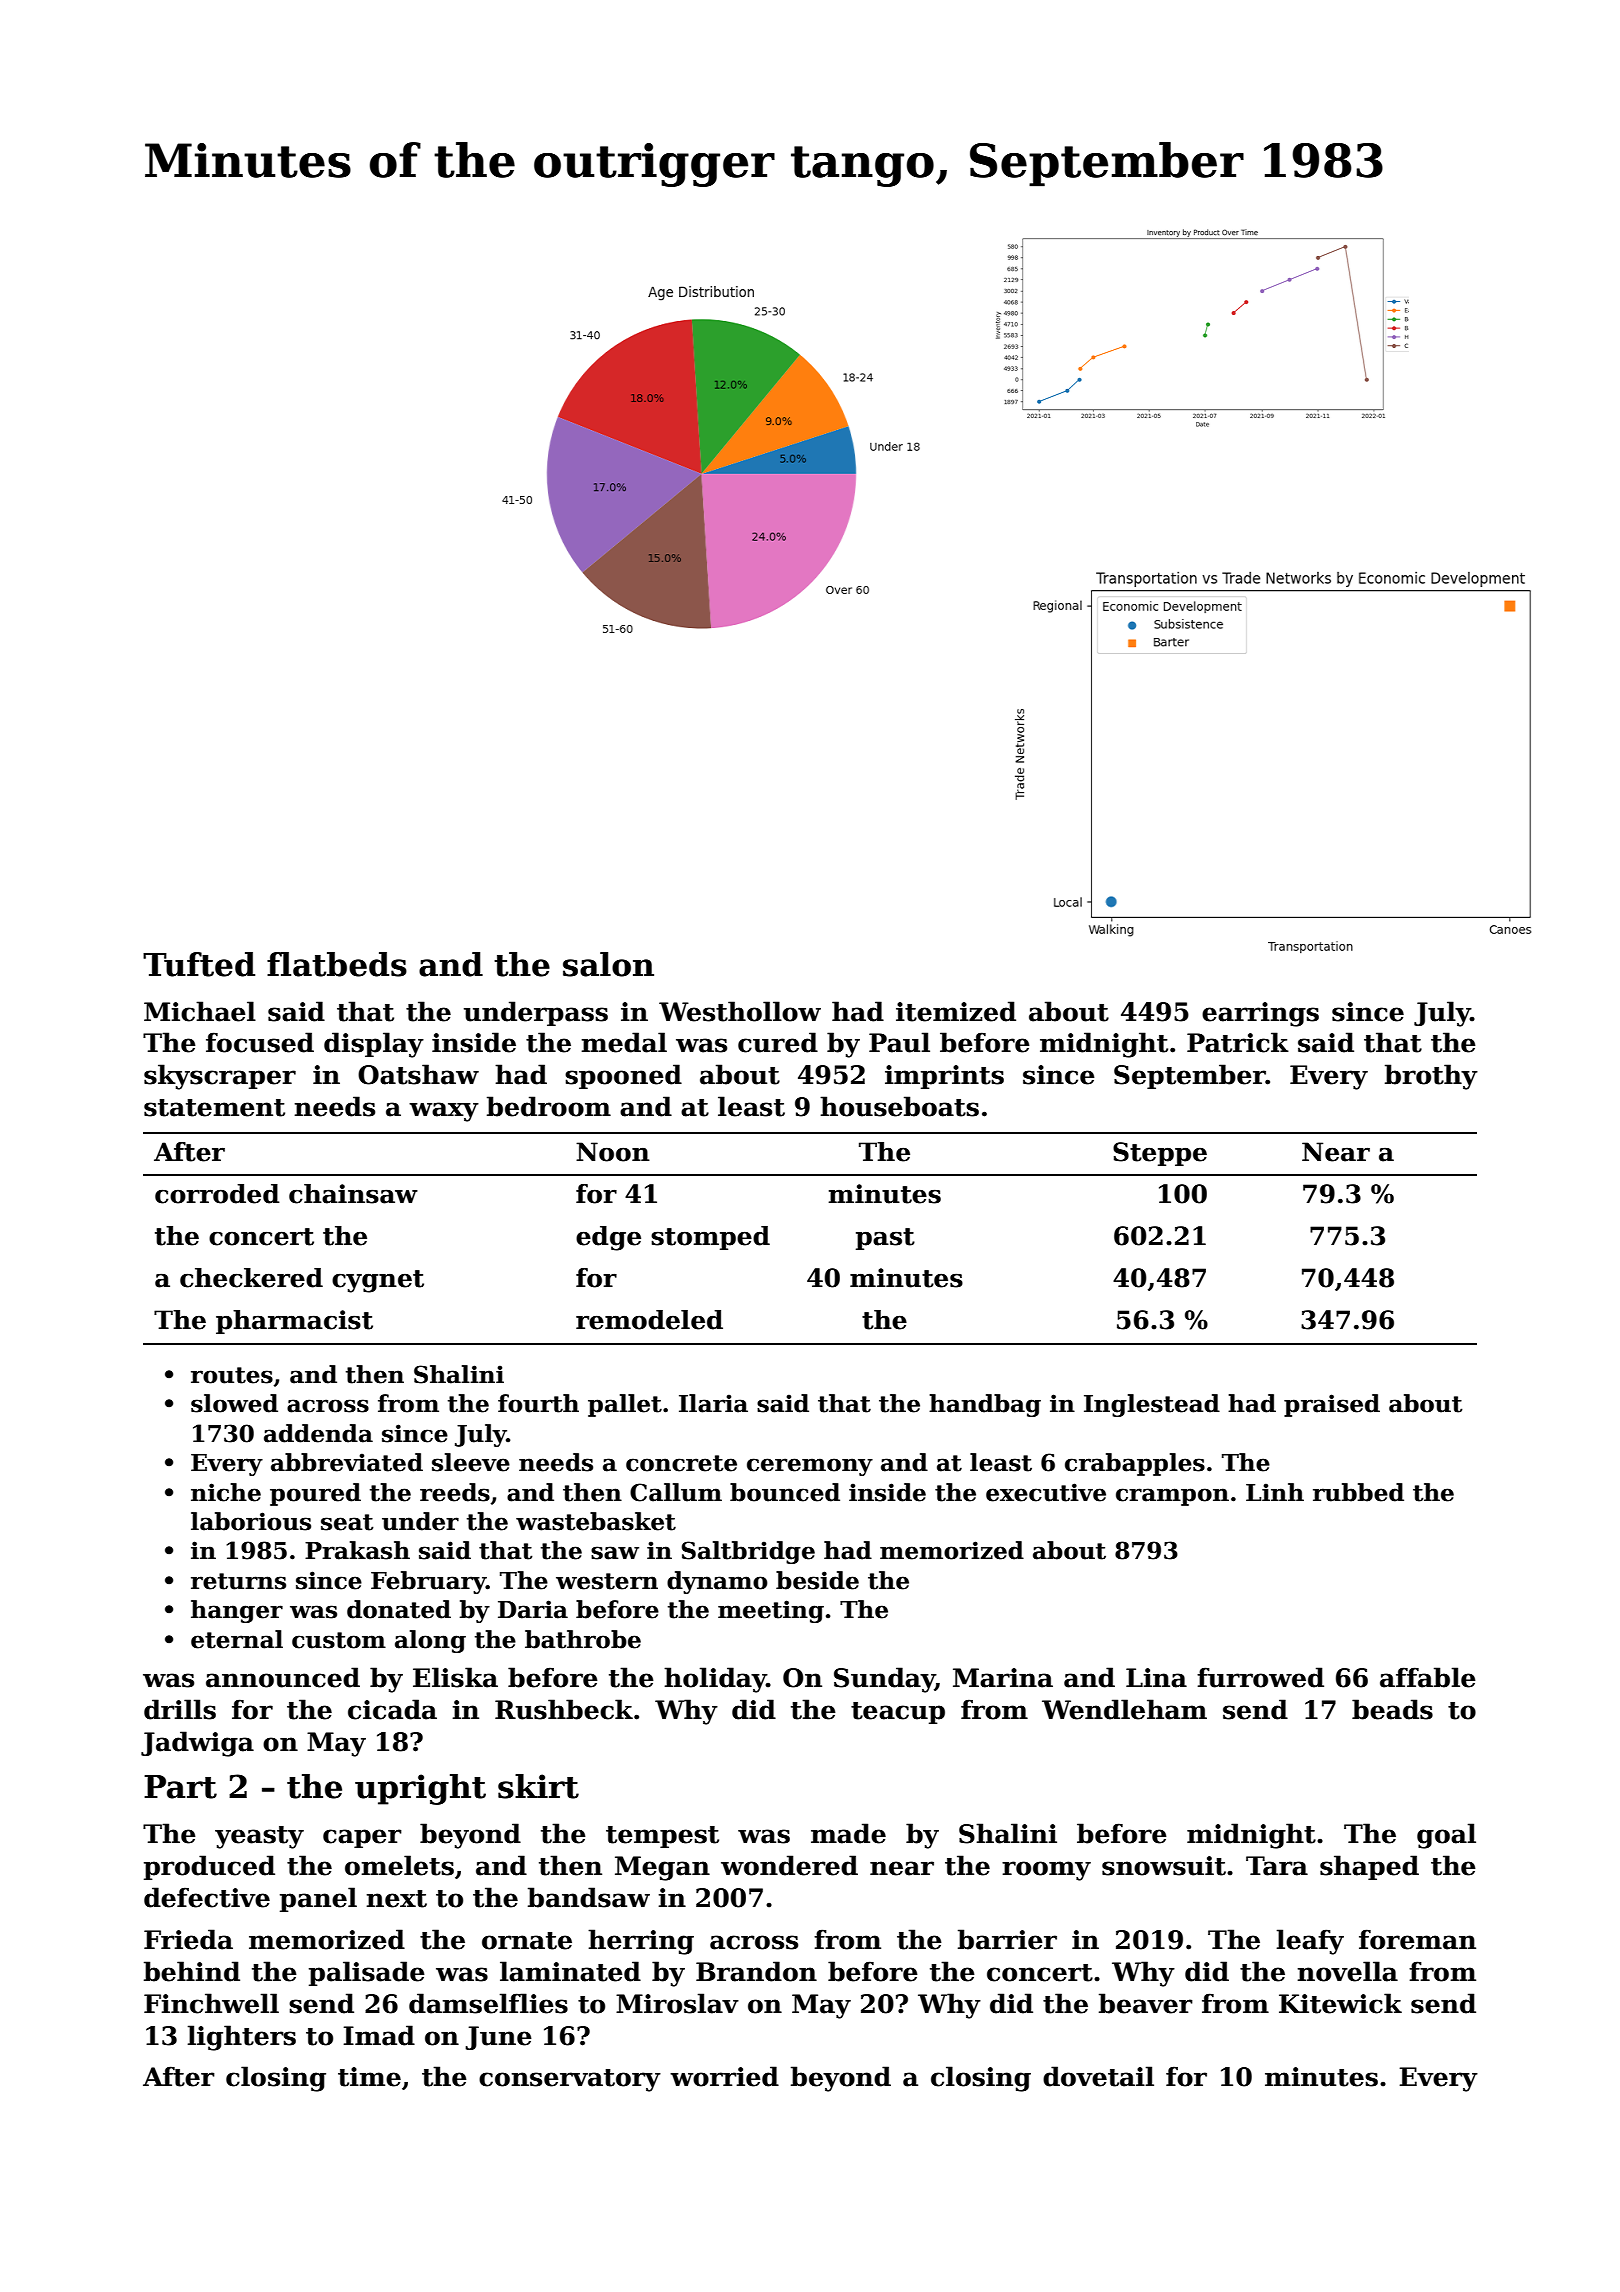  I want to click on Ilaria, so click(713, 1403).
